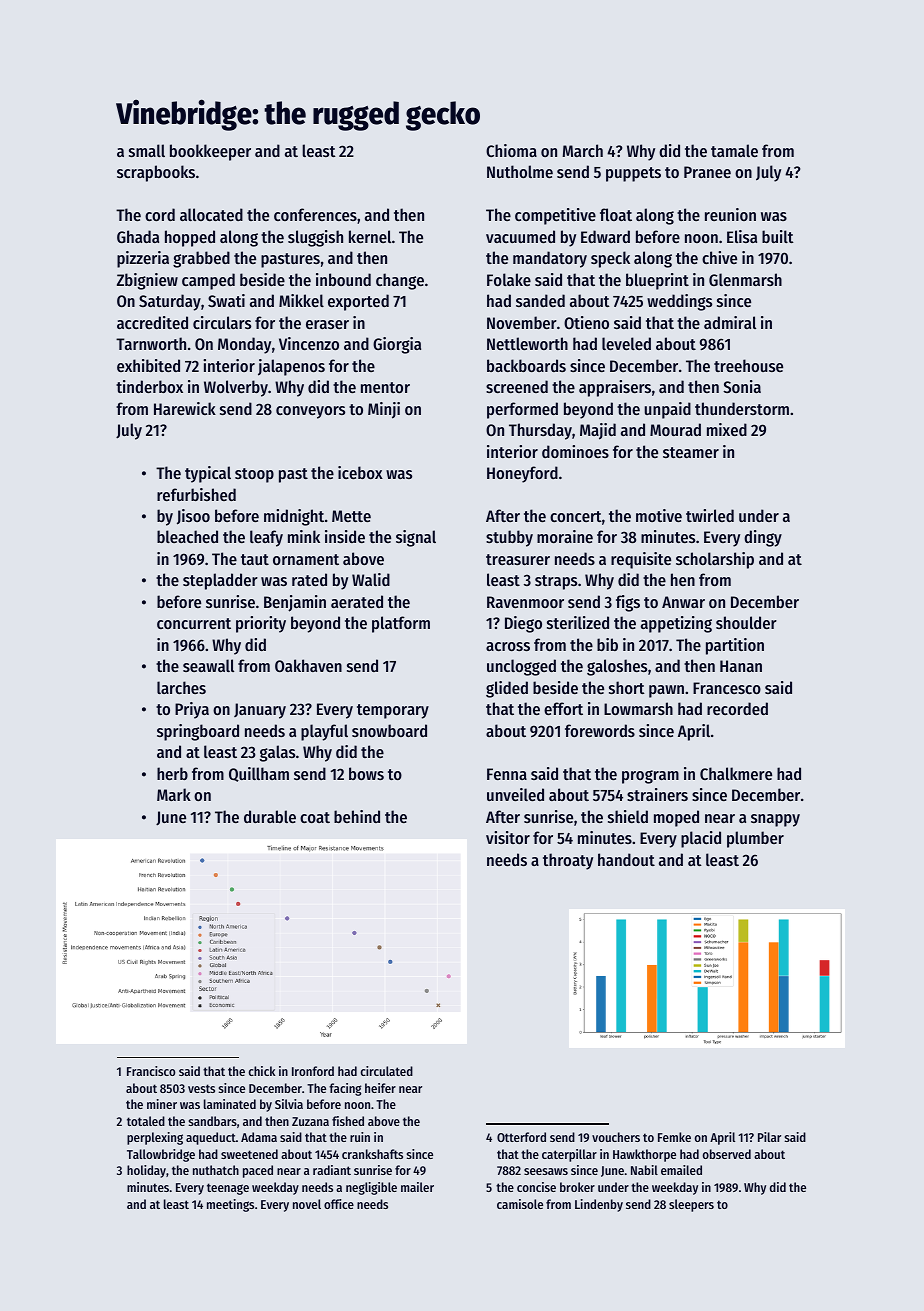 The image size is (924, 1311). What do you see at coordinates (295, 603) in the screenshot?
I see `Benjamin` at bounding box center [295, 603].
